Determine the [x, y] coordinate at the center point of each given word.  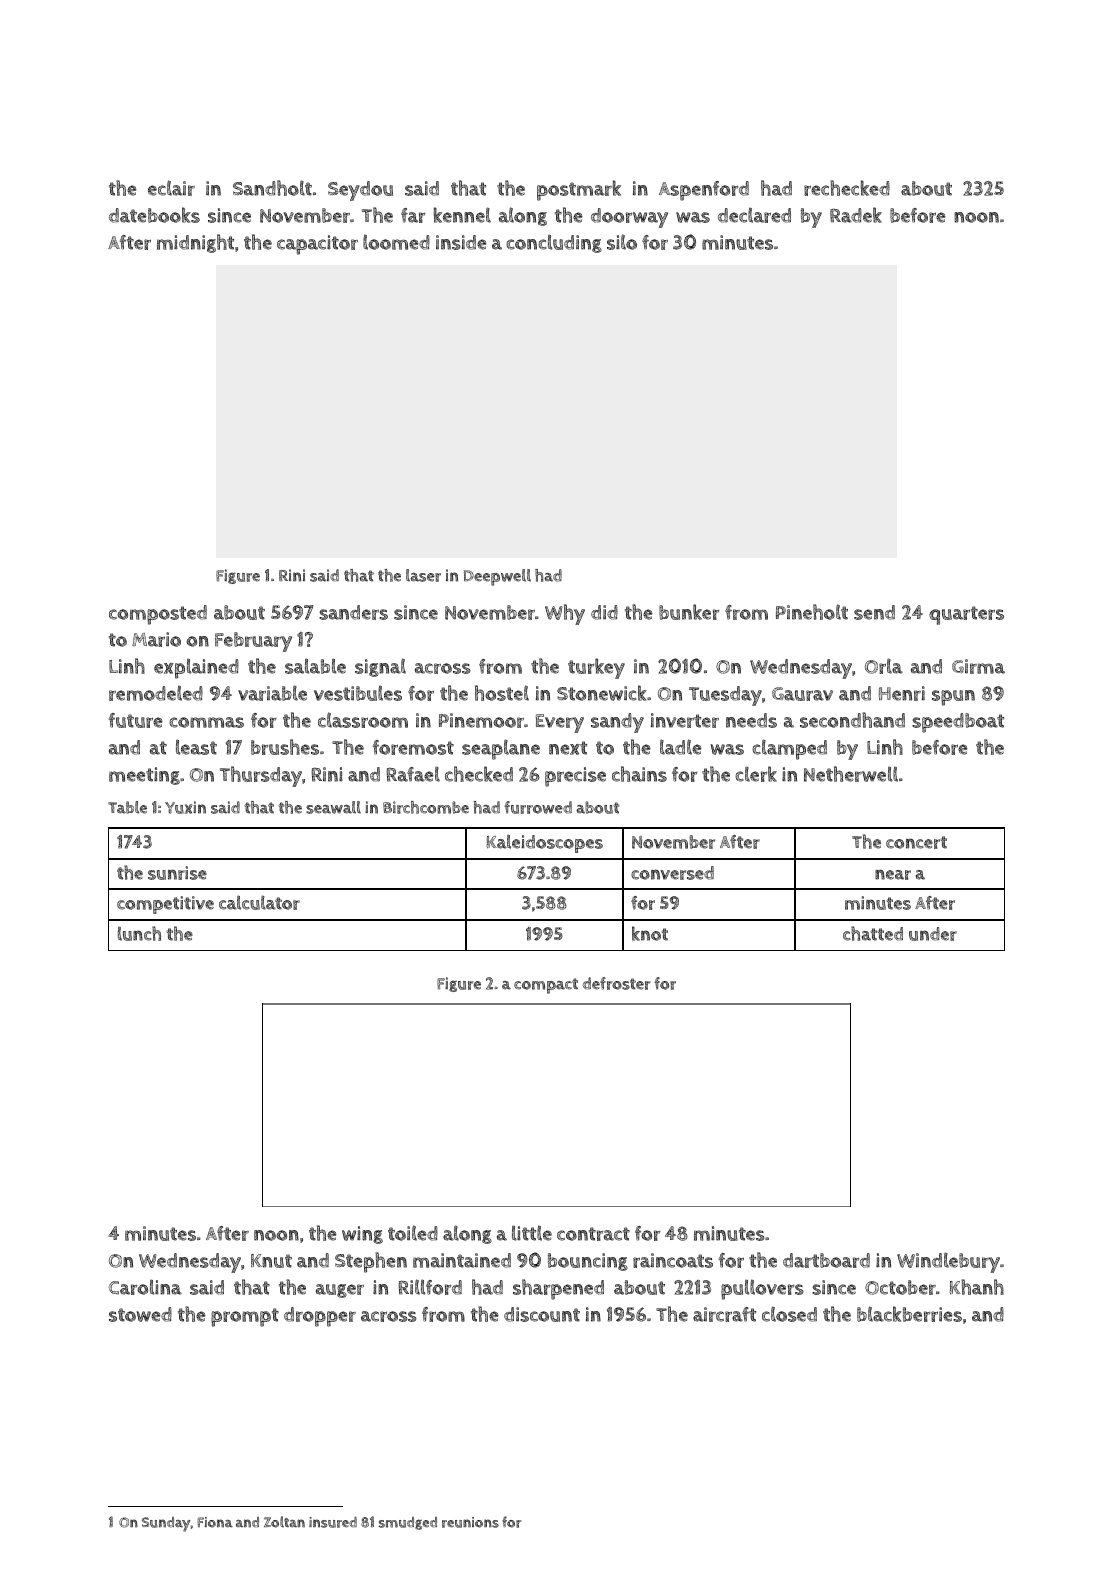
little [532, 1233]
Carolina [145, 1287]
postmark [579, 190]
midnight [195, 243]
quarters [966, 615]
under [933, 934]
